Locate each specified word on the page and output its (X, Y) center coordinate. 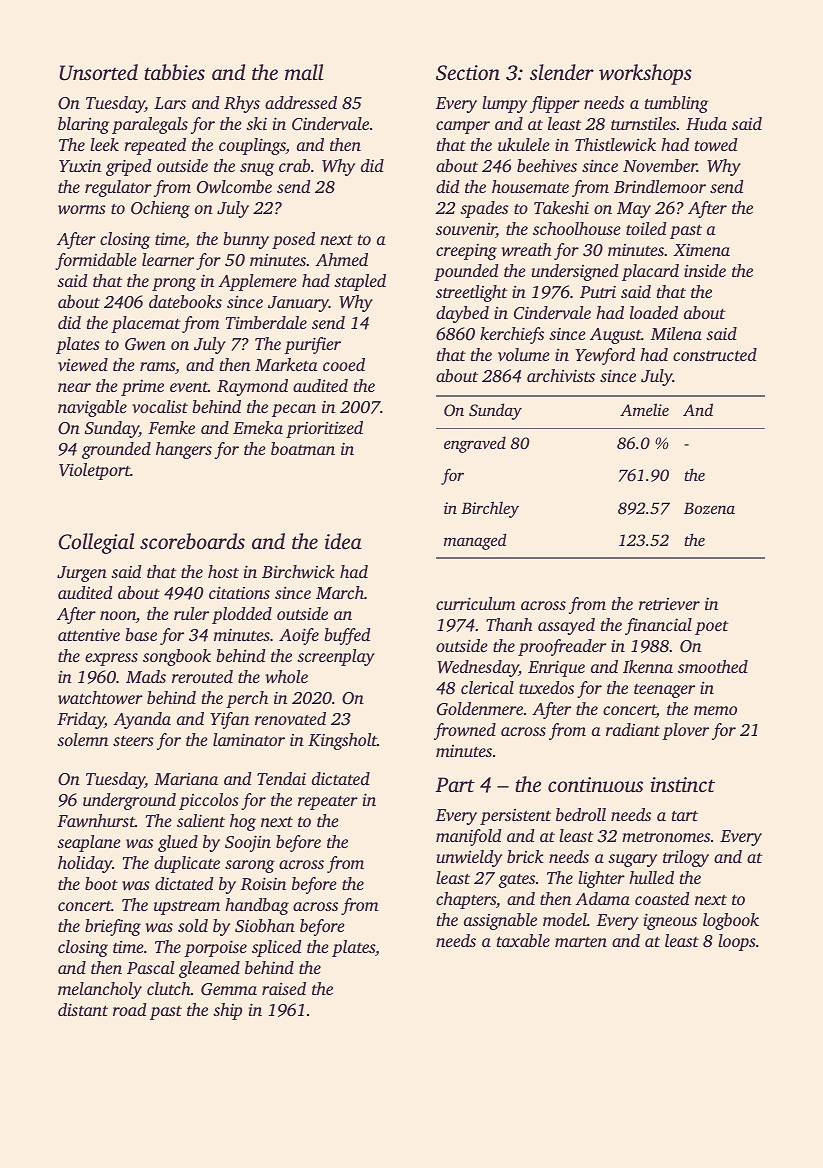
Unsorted (98, 72)
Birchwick (298, 571)
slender (562, 72)
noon (118, 617)
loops (737, 942)
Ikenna (648, 666)
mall (304, 72)
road (129, 1009)
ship (227, 1011)
